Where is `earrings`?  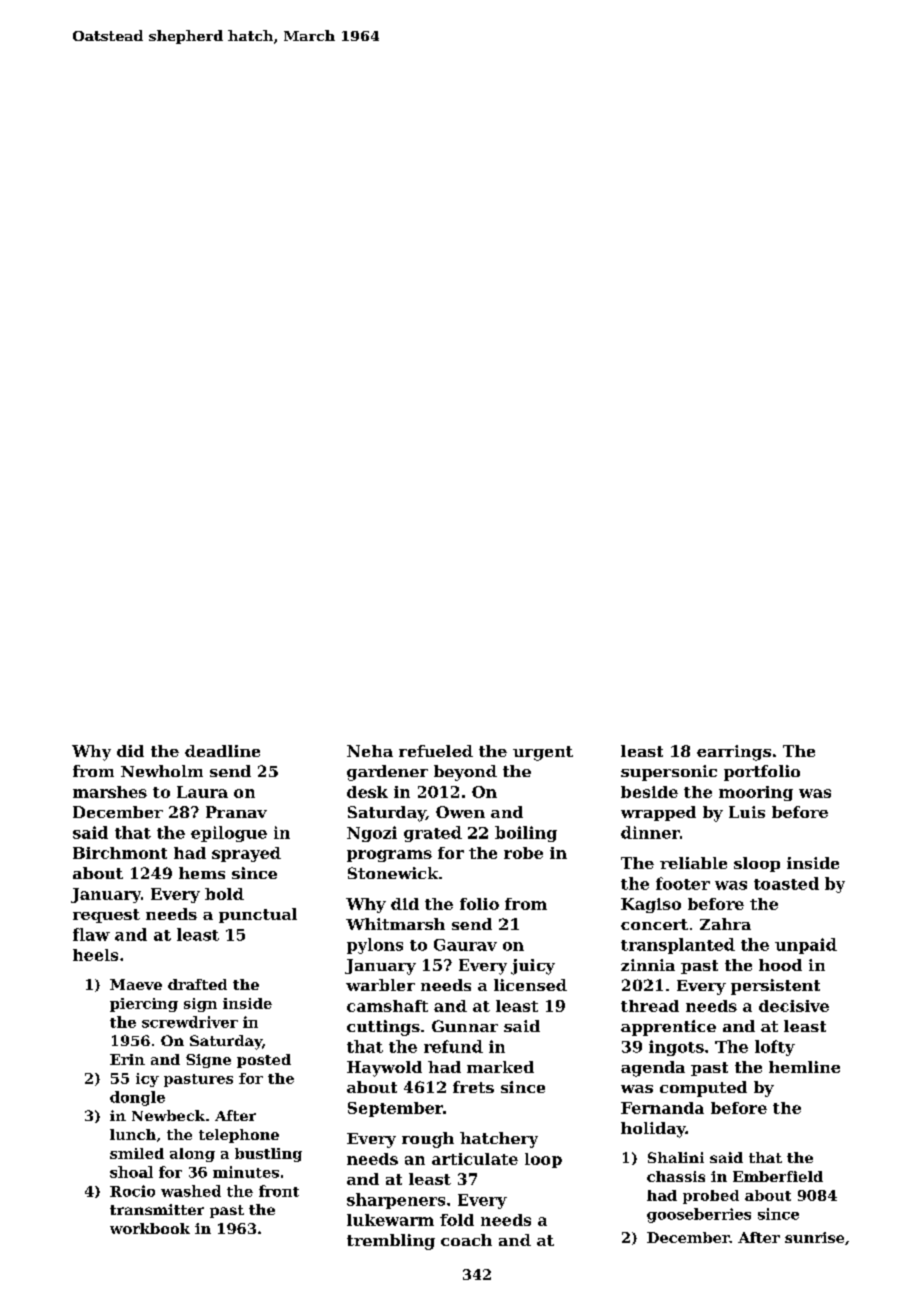 earrings is located at coordinates (734, 753).
